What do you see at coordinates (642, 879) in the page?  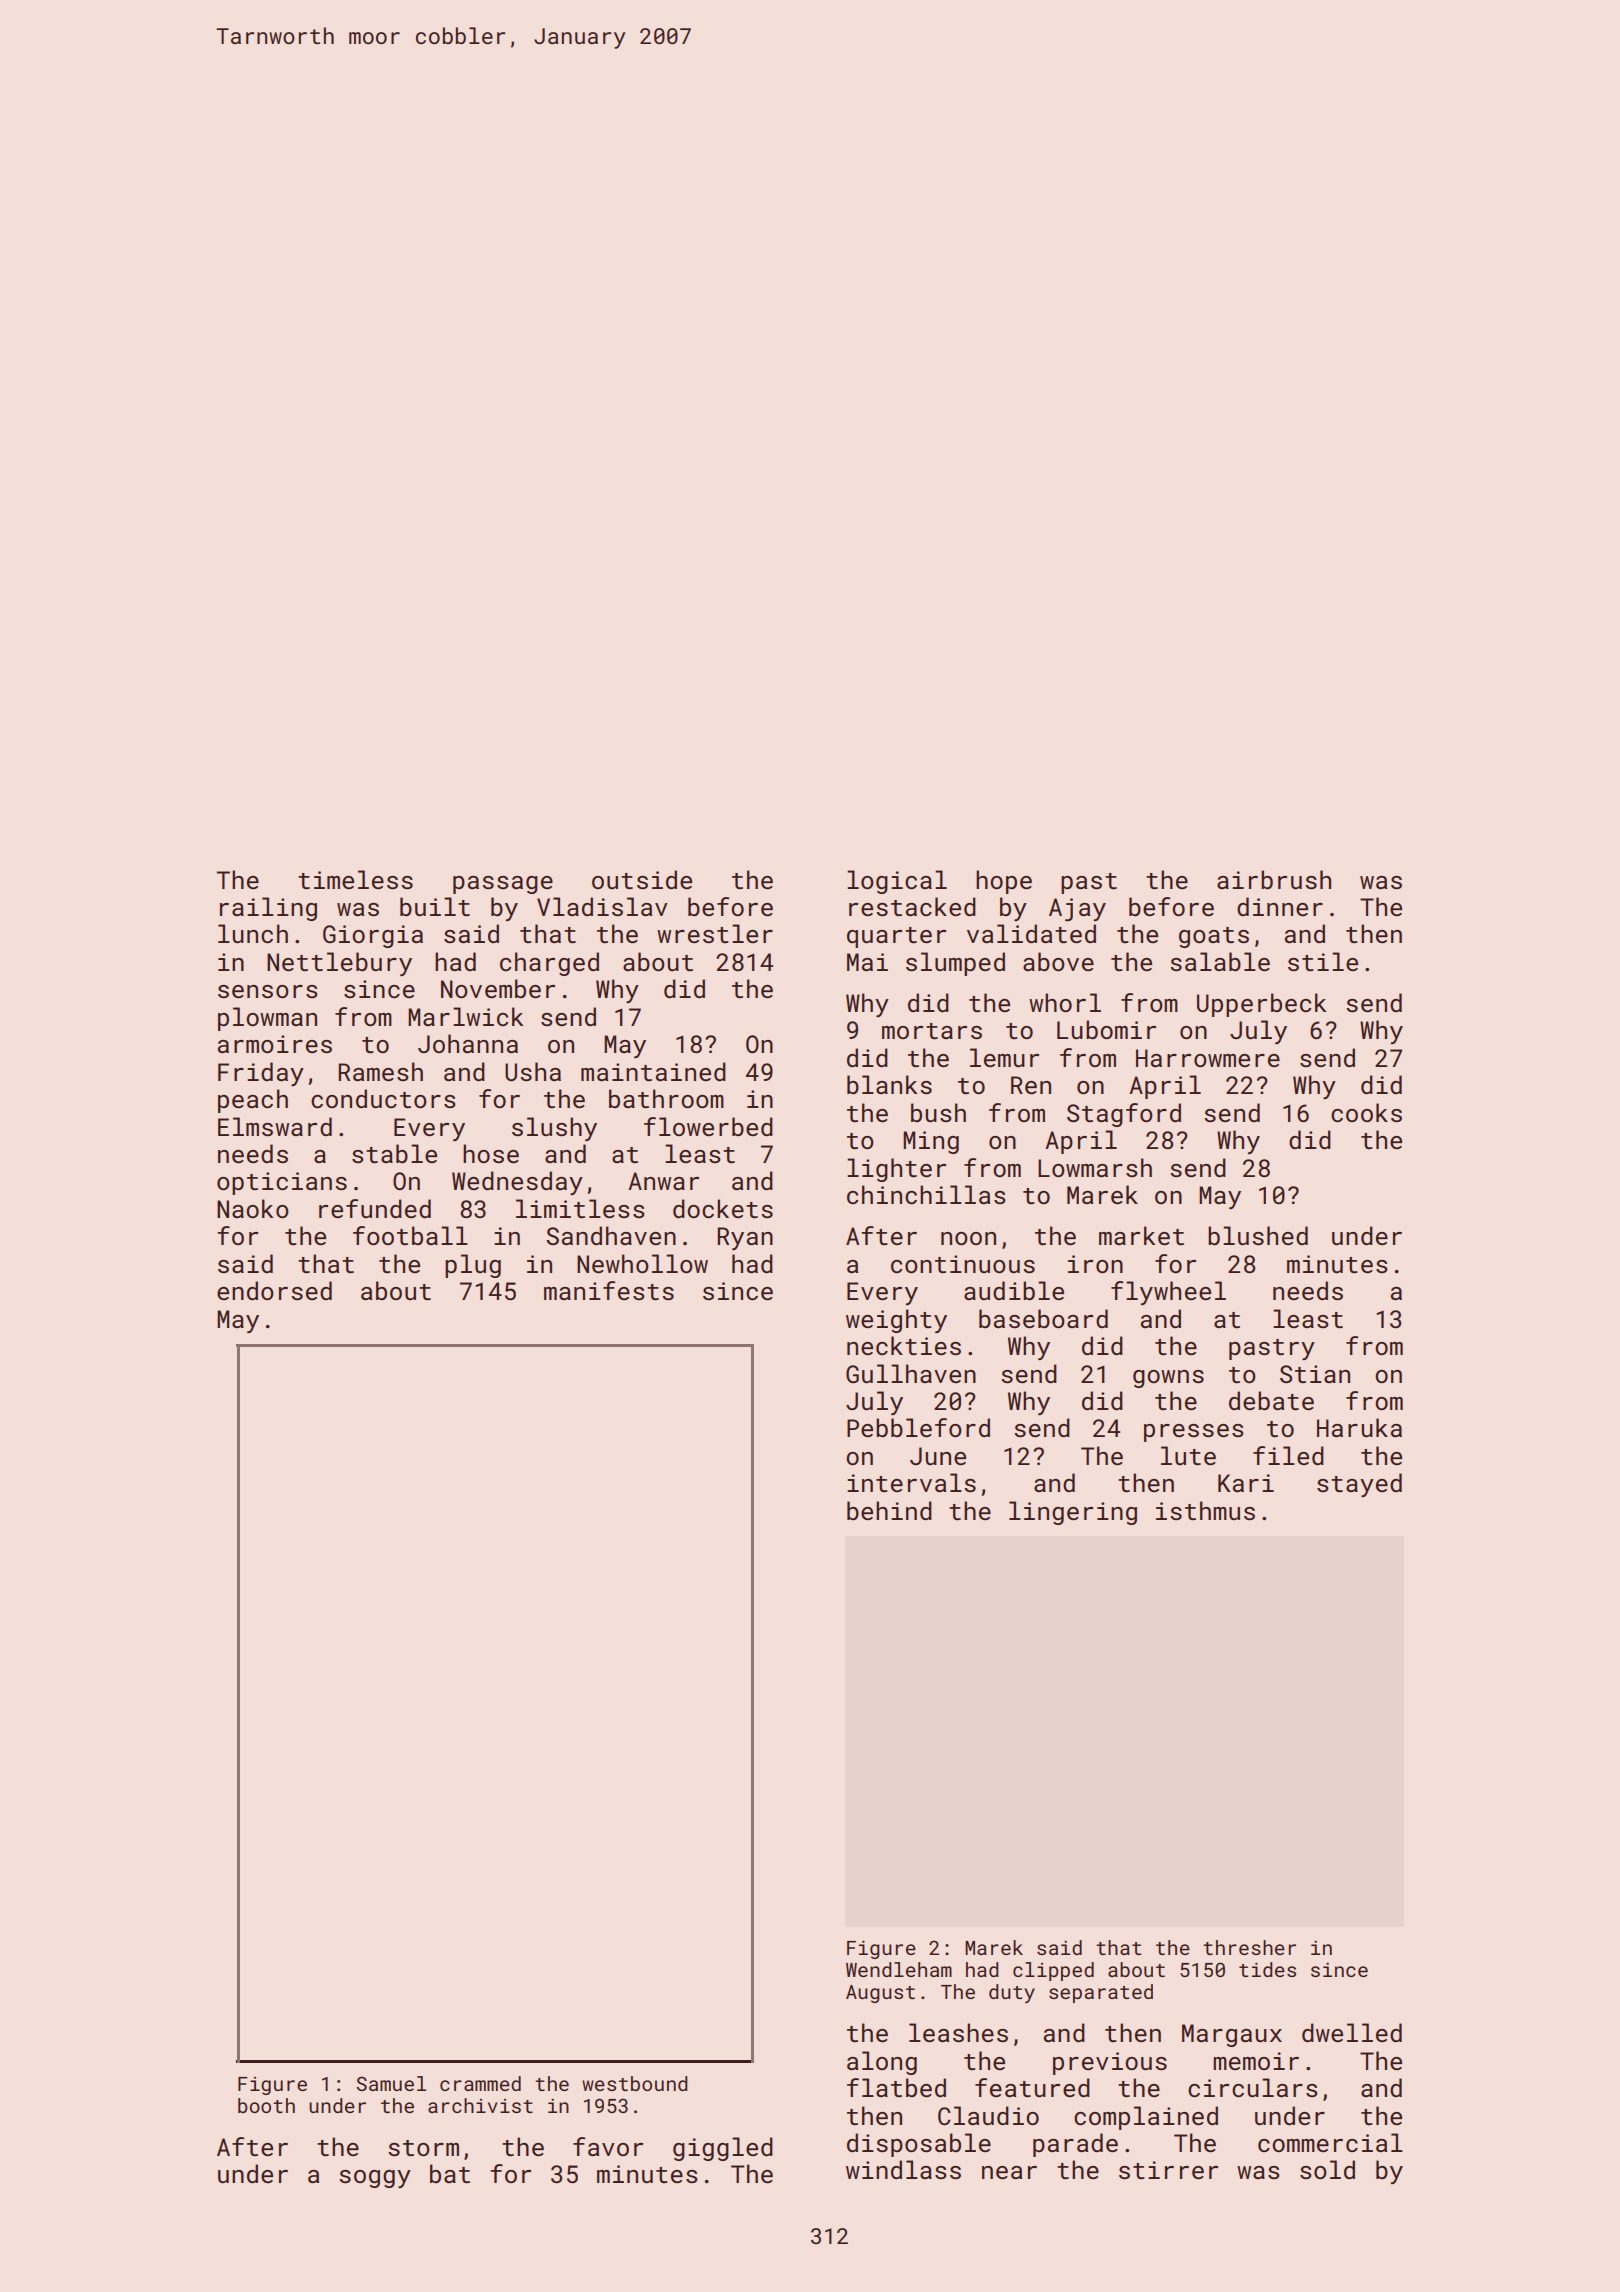 I see `outside` at bounding box center [642, 879].
